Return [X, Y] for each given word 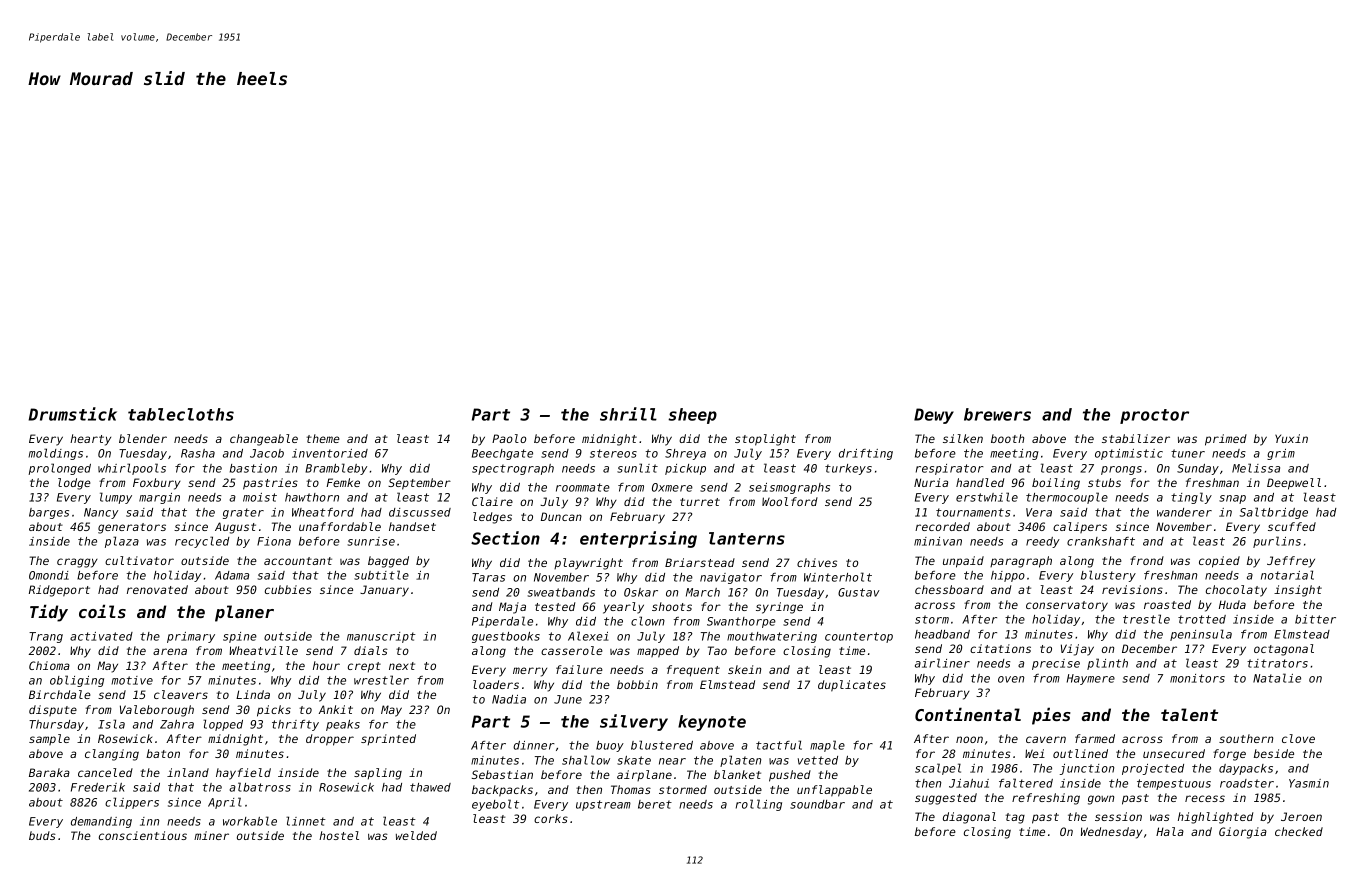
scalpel [938, 769]
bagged [388, 562]
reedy [1043, 542]
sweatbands [561, 592]
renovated [157, 589]
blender [143, 438]
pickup [685, 469]
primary [191, 637]
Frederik [98, 787]
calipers [1080, 527]
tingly [1191, 498]
